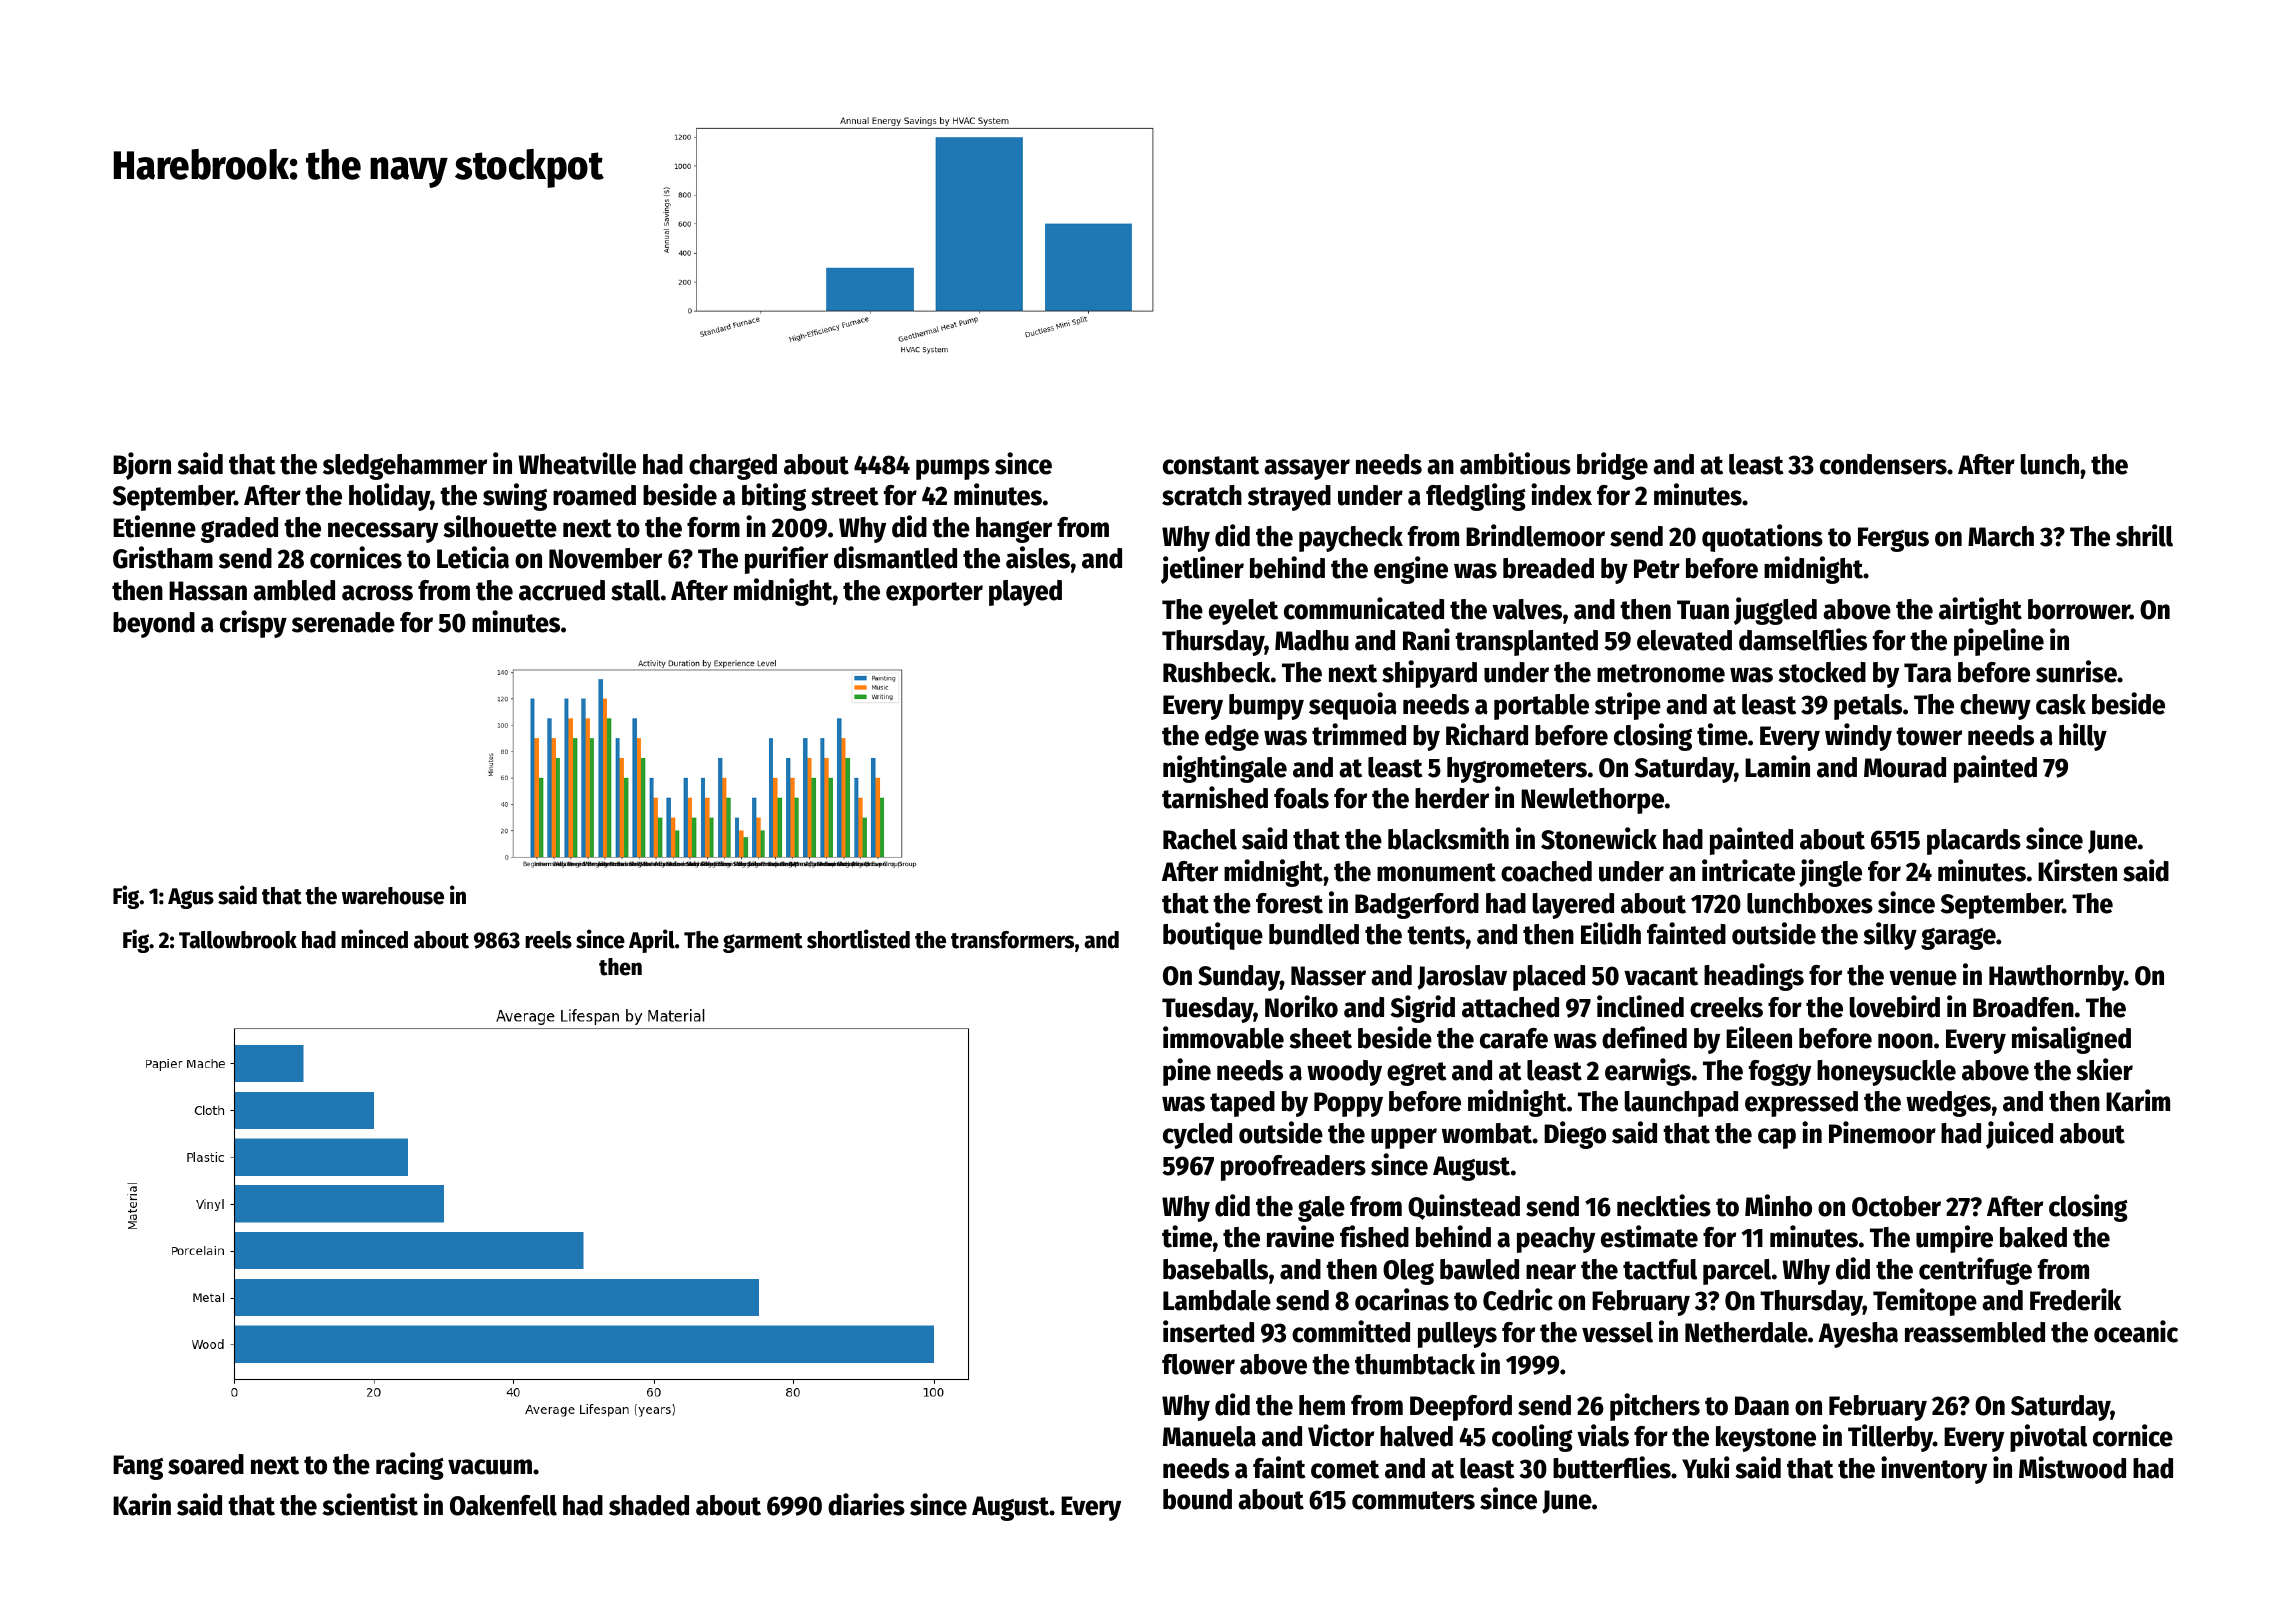 The height and width of the screenshot is (1620, 2292). Describe the element at coordinates (649, 1505) in the screenshot. I see `shaded` at that location.
